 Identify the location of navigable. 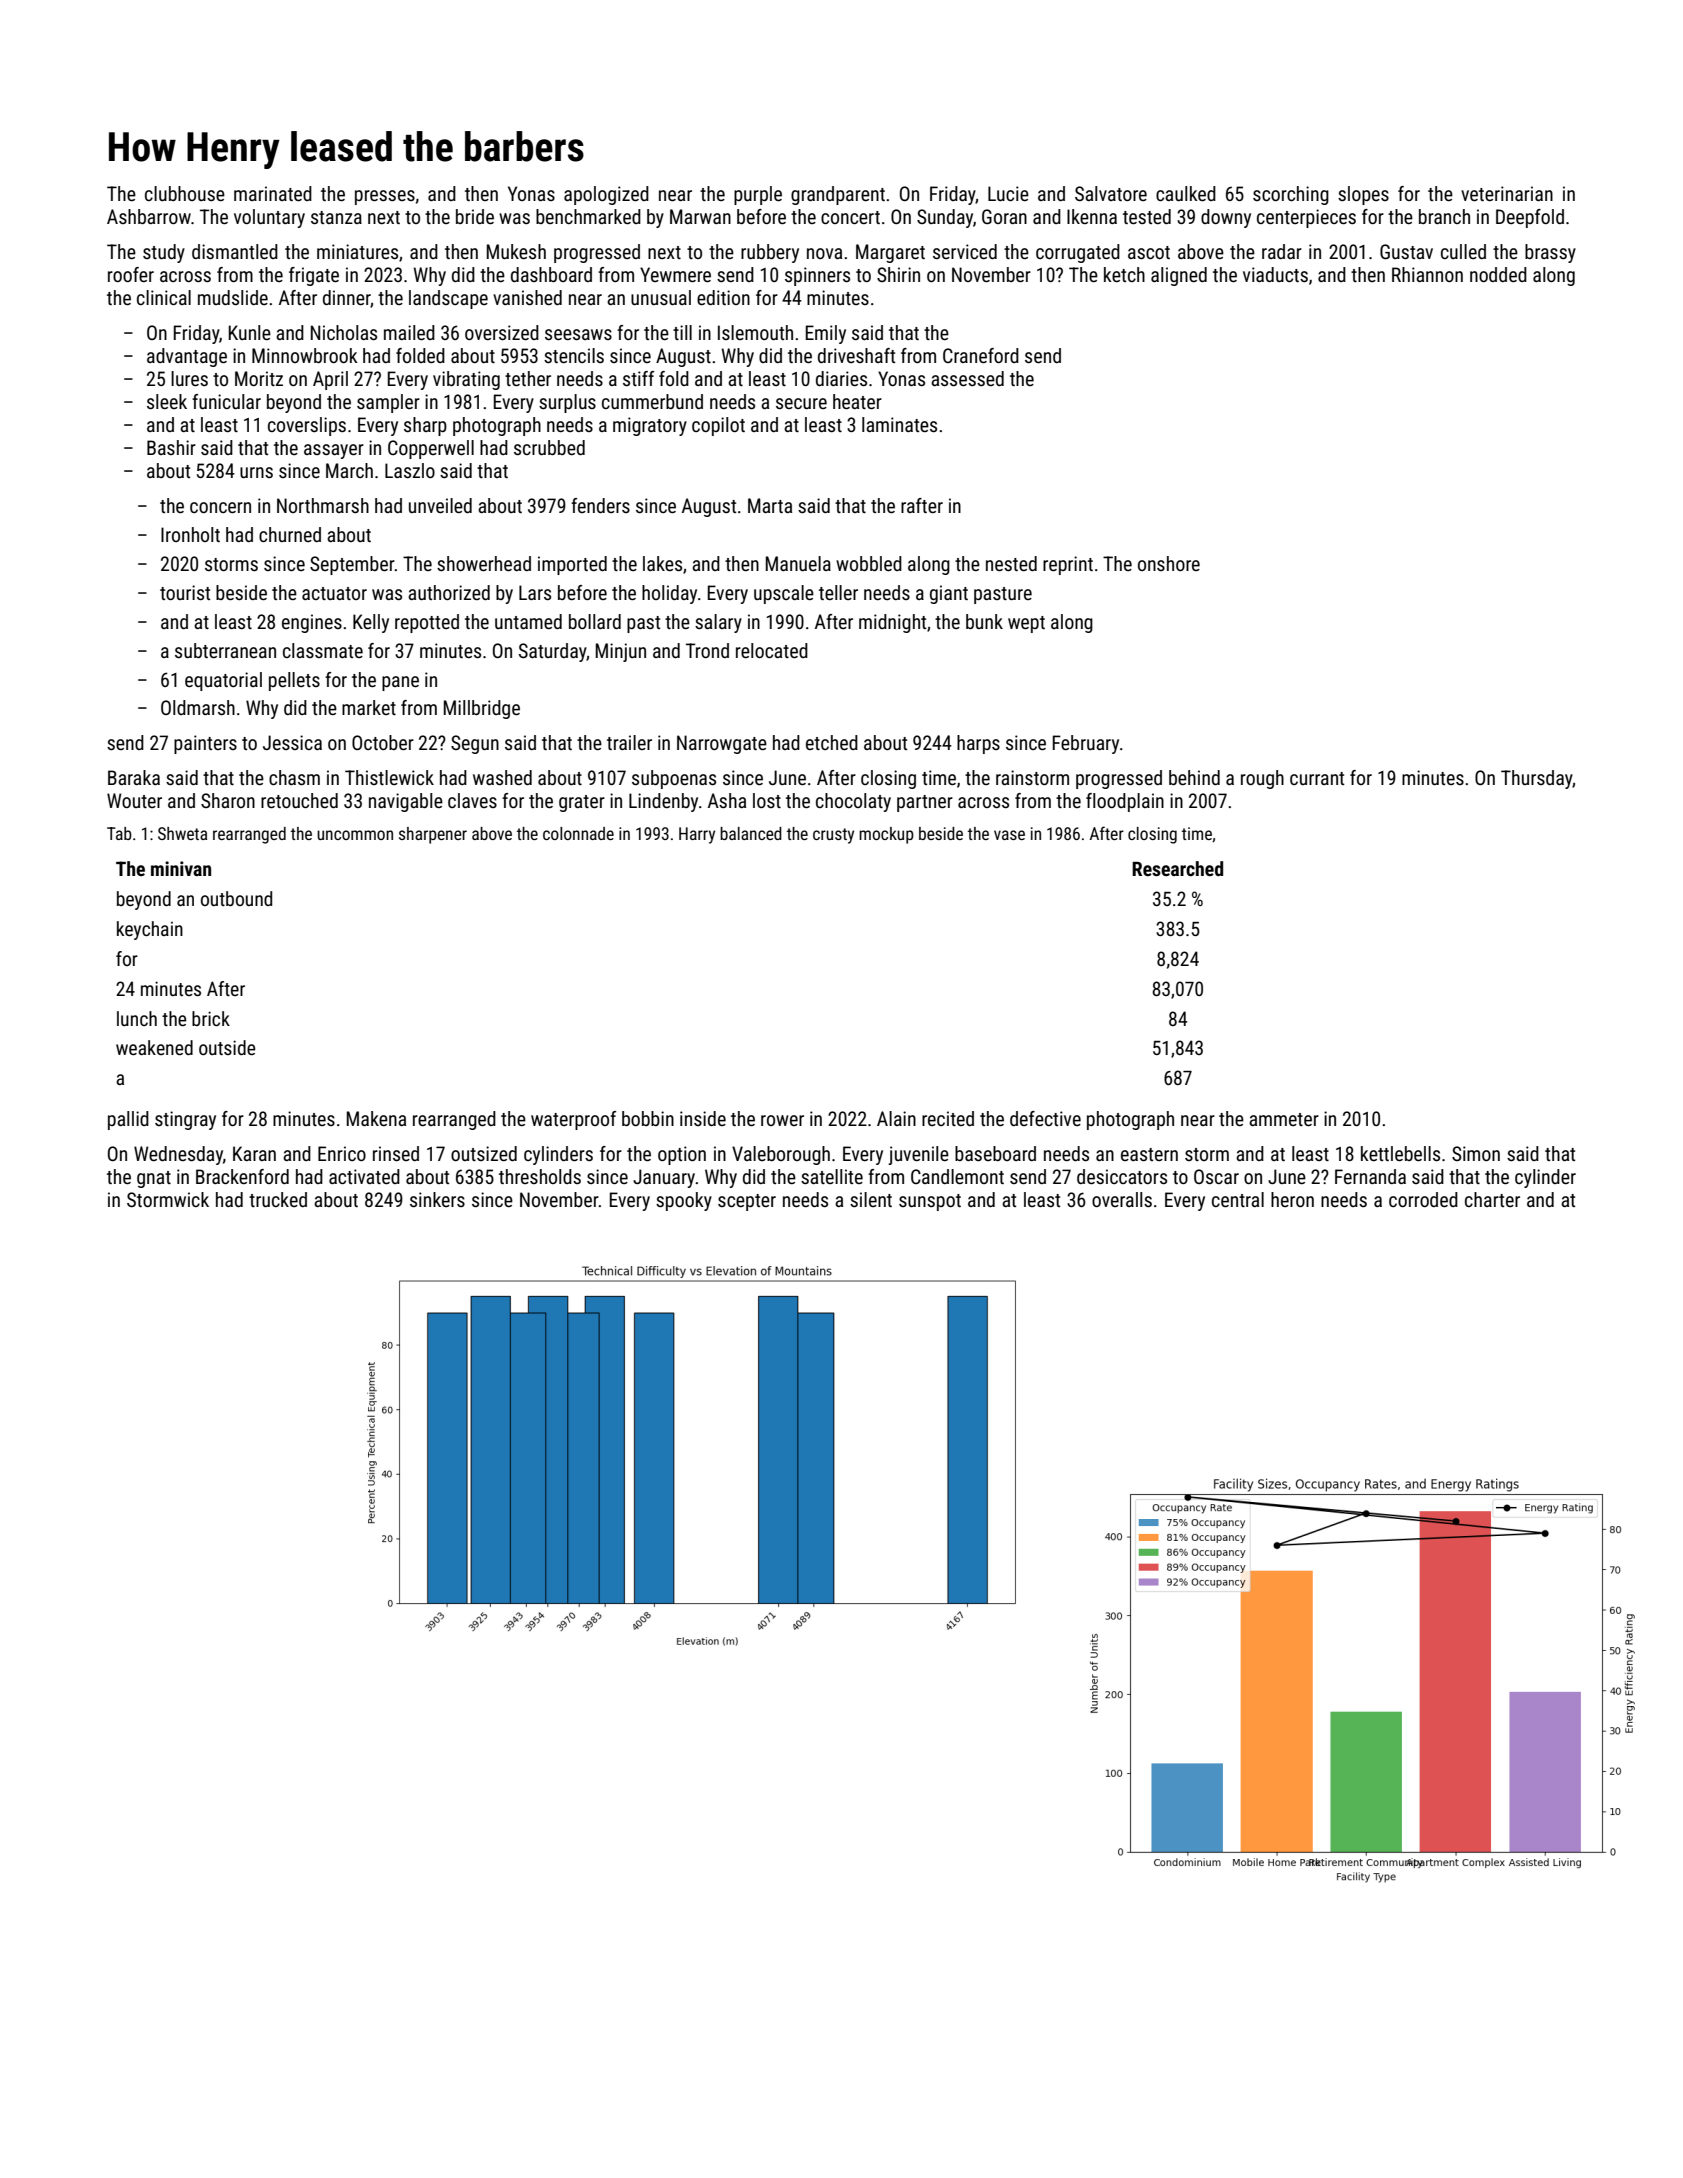
(406, 802).
